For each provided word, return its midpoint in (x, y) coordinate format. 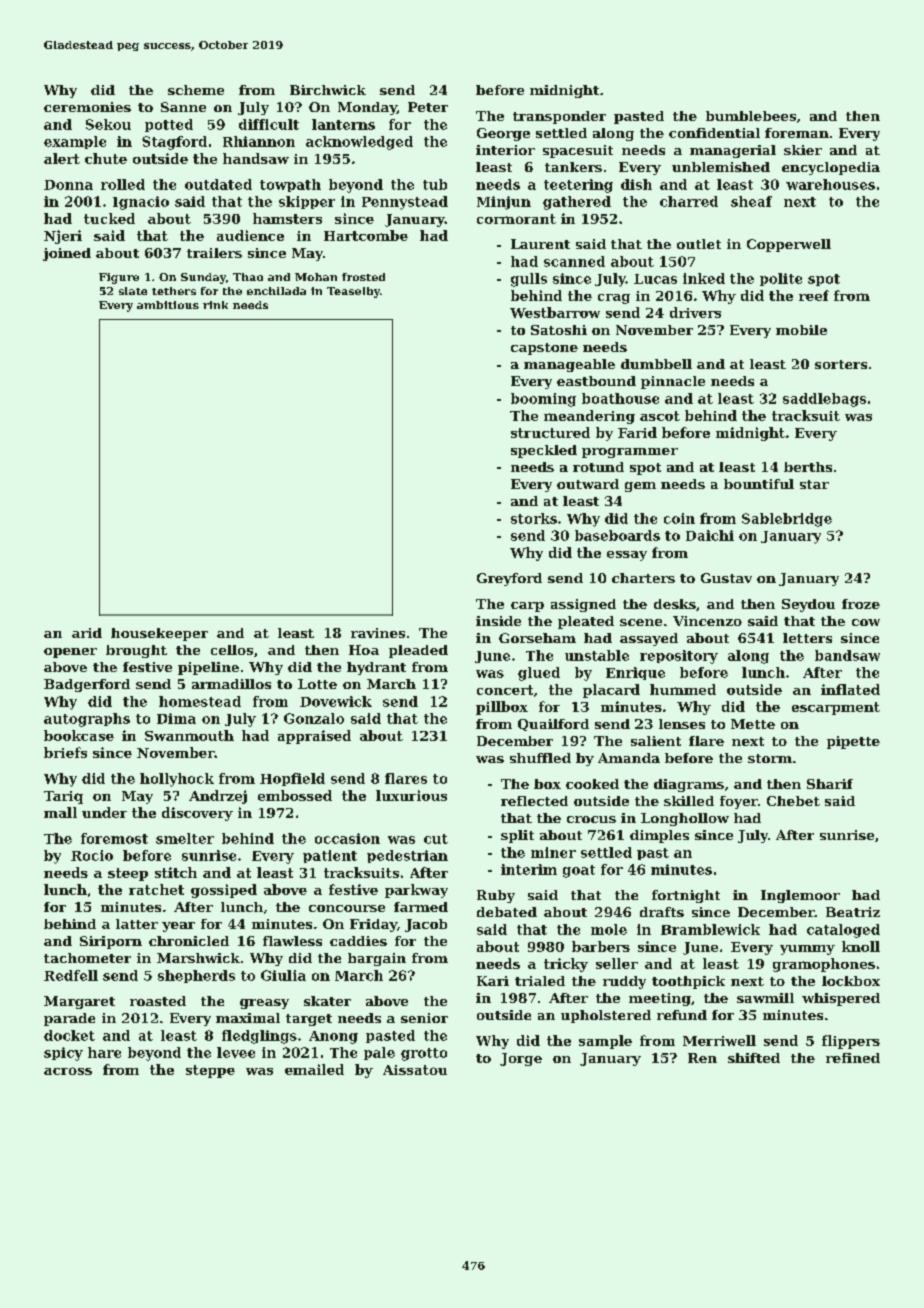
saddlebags (824, 400)
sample (605, 1042)
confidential (714, 133)
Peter (428, 107)
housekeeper (159, 634)
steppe (210, 1071)
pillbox (502, 708)
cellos (232, 650)
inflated (850, 689)
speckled (544, 451)
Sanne (183, 107)
